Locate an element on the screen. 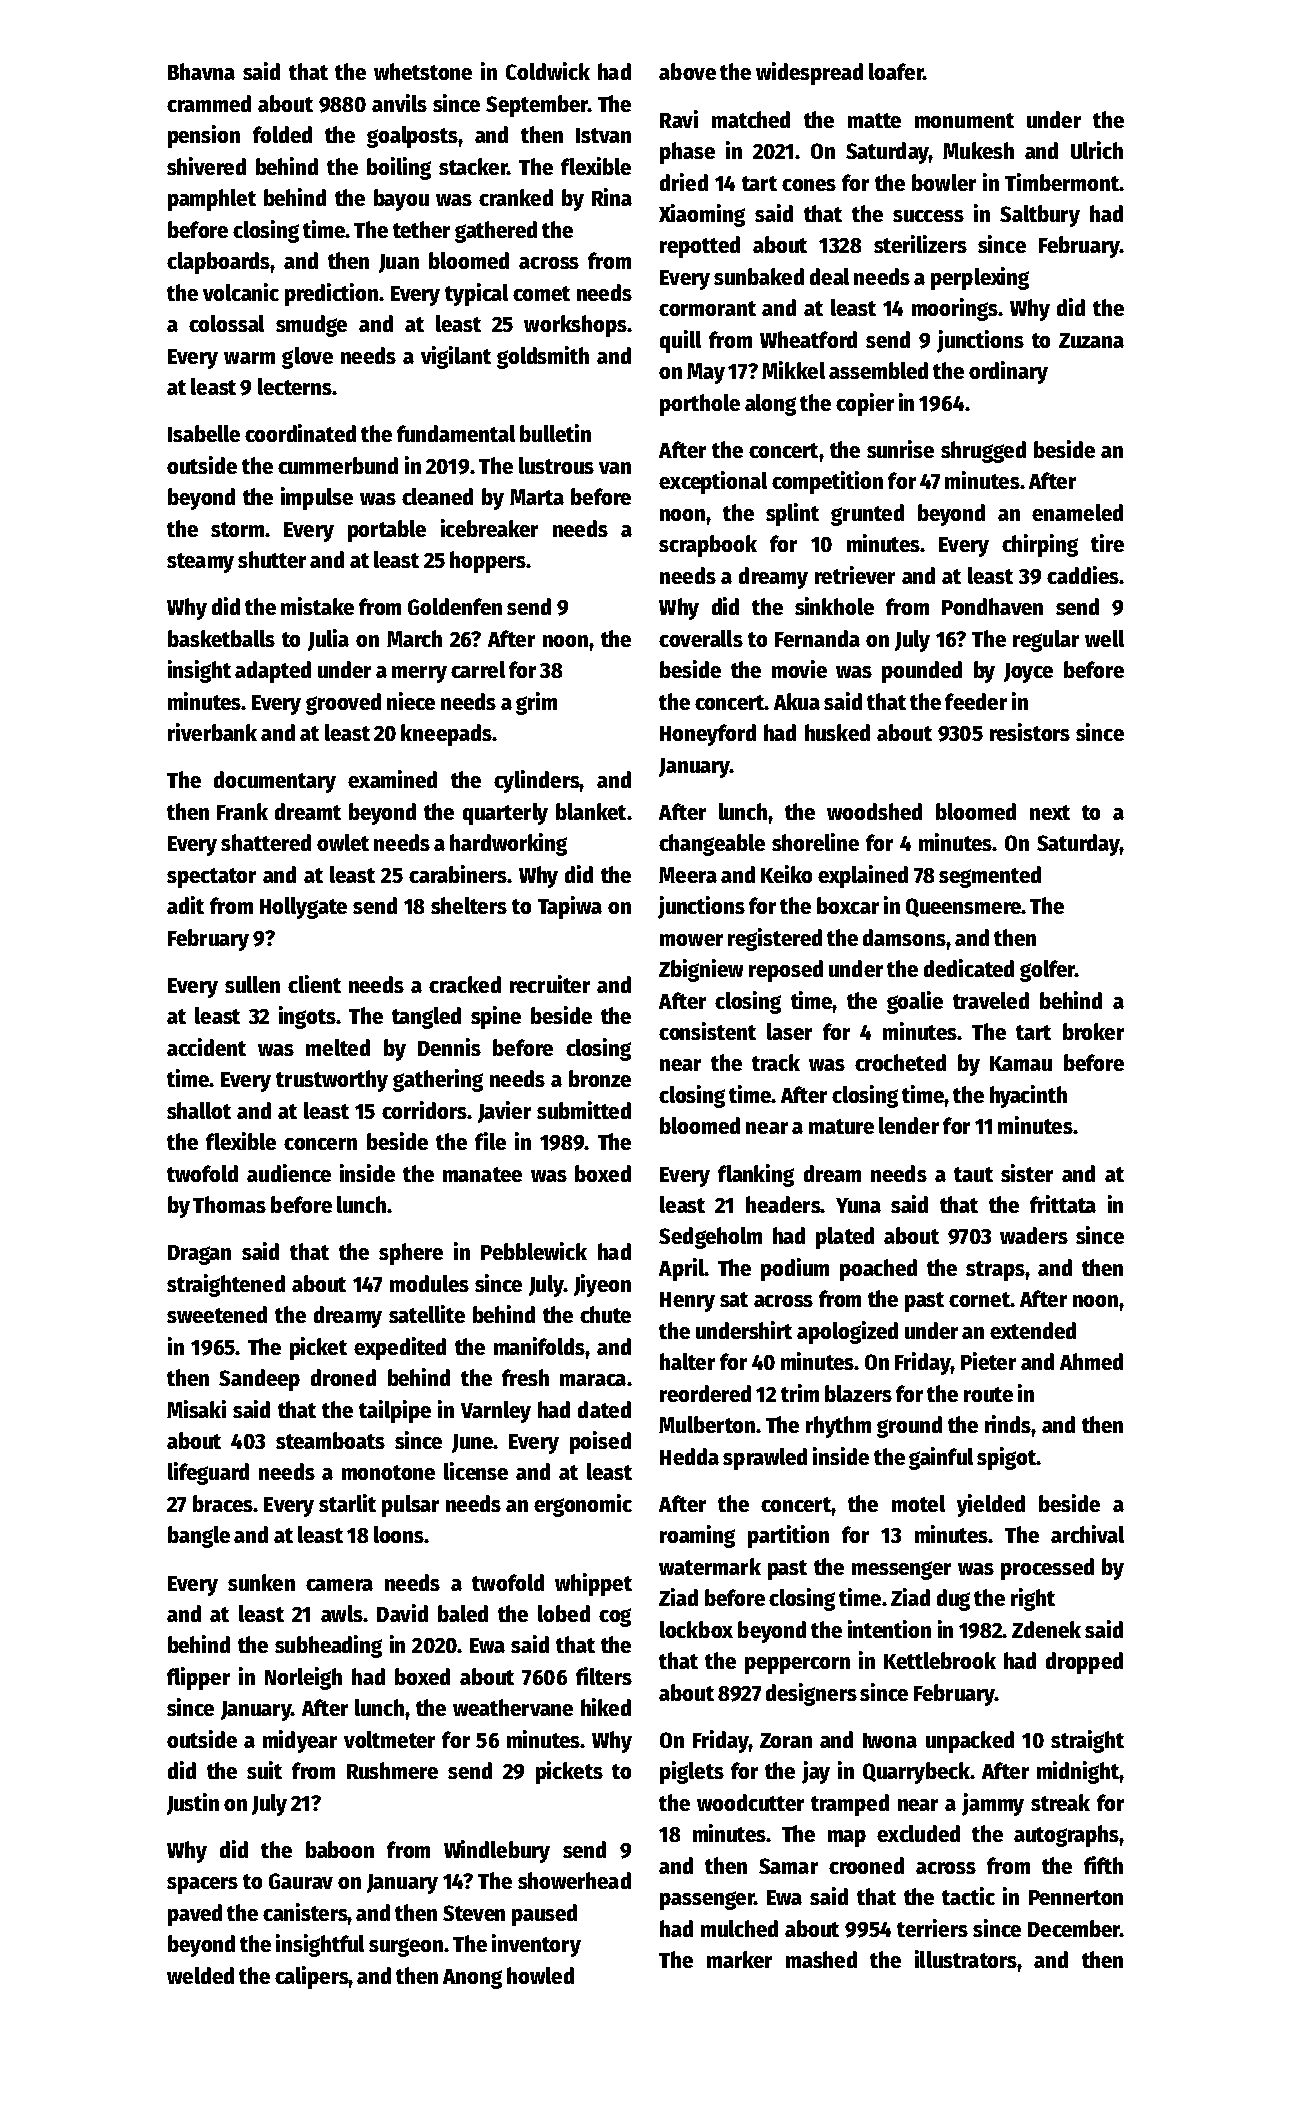  howled is located at coordinates (540, 1975).
